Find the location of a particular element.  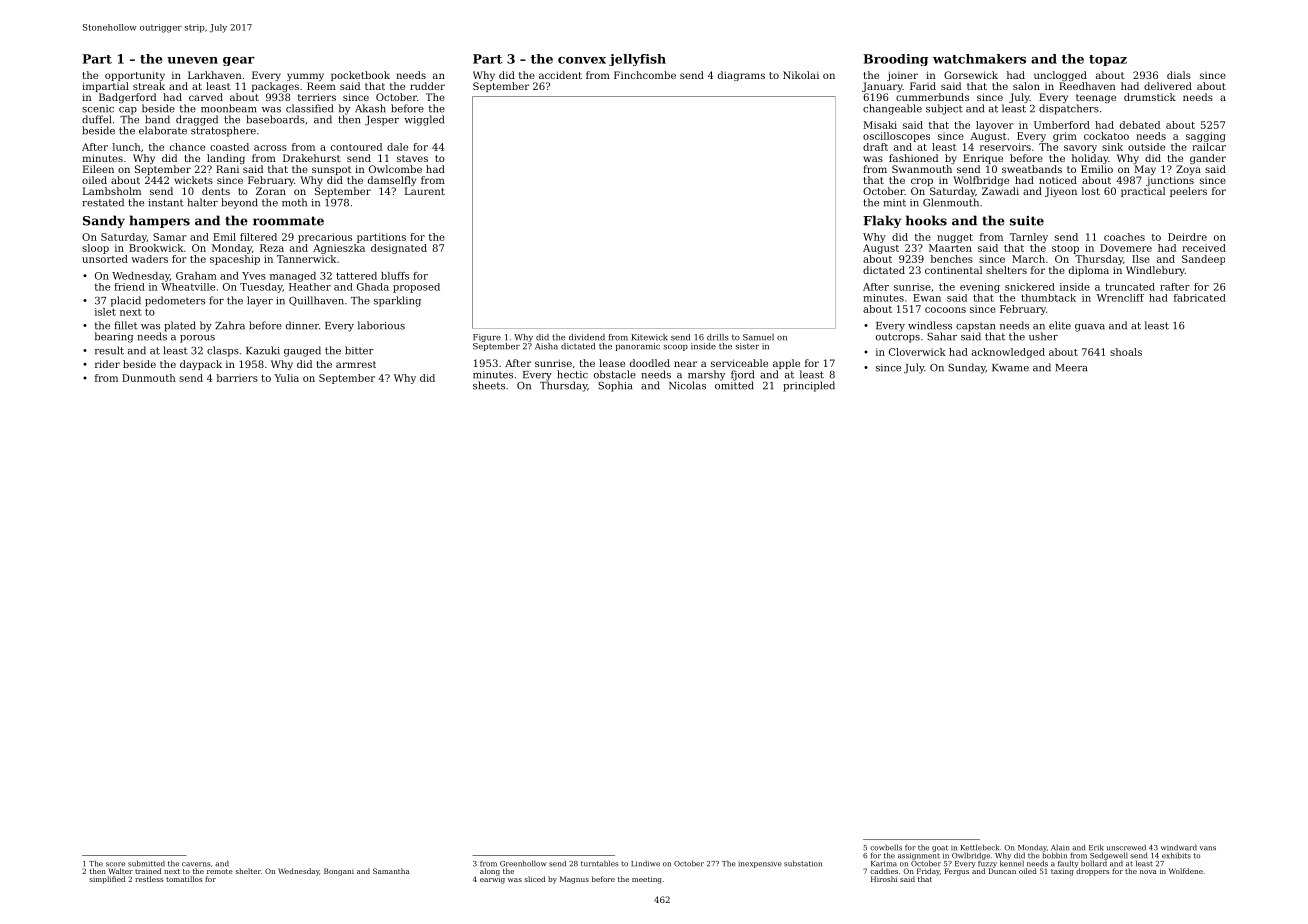

barriers is located at coordinates (237, 378).
